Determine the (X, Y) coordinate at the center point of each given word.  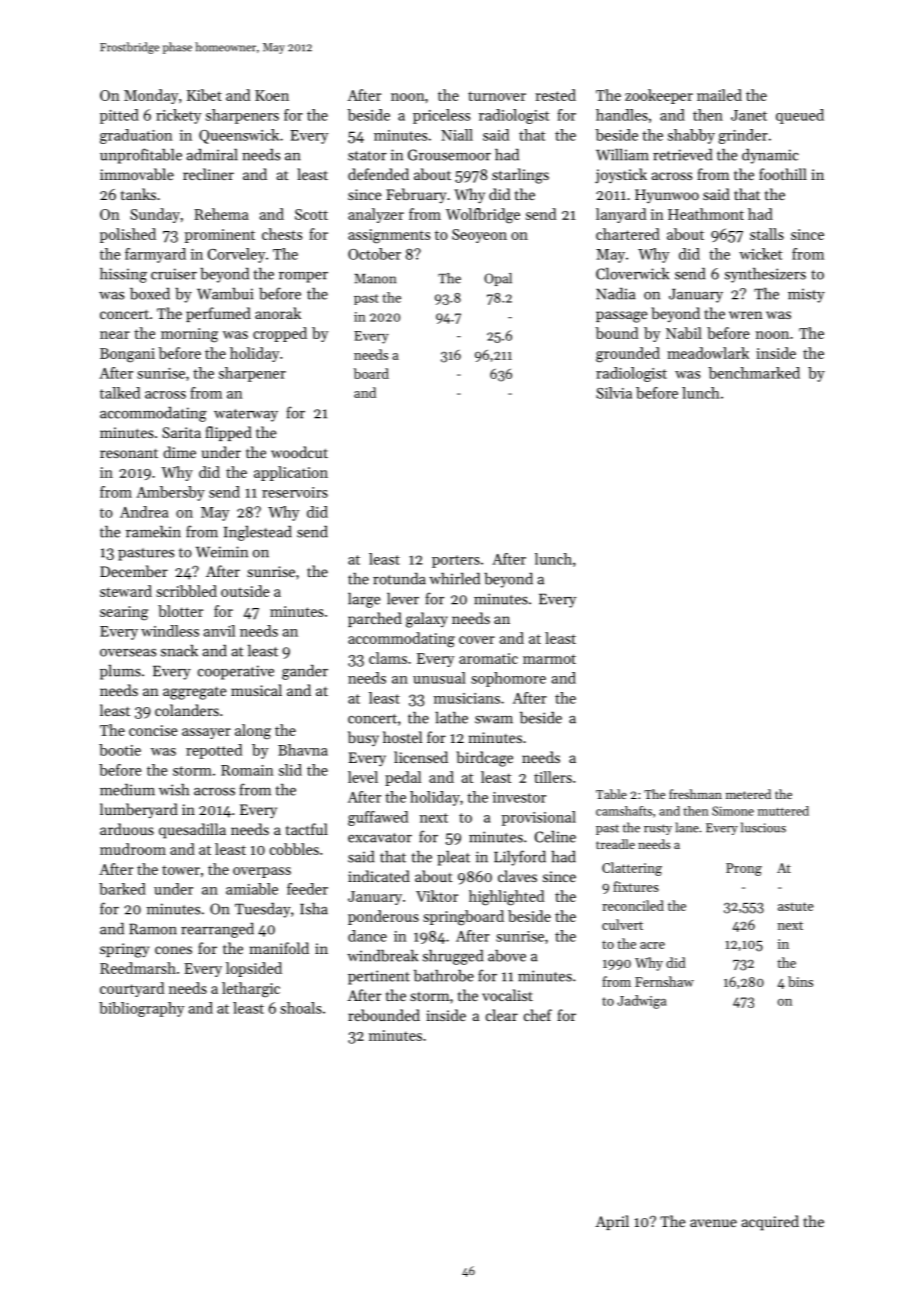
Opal (498, 279)
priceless (441, 116)
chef (538, 1015)
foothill (783, 174)
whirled (454, 578)
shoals (301, 1008)
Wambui (225, 294)
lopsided (254, 969)
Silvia (614, 393)
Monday (151, 96)
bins (800, 981)
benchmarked (754, 373)
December (134, 571)
